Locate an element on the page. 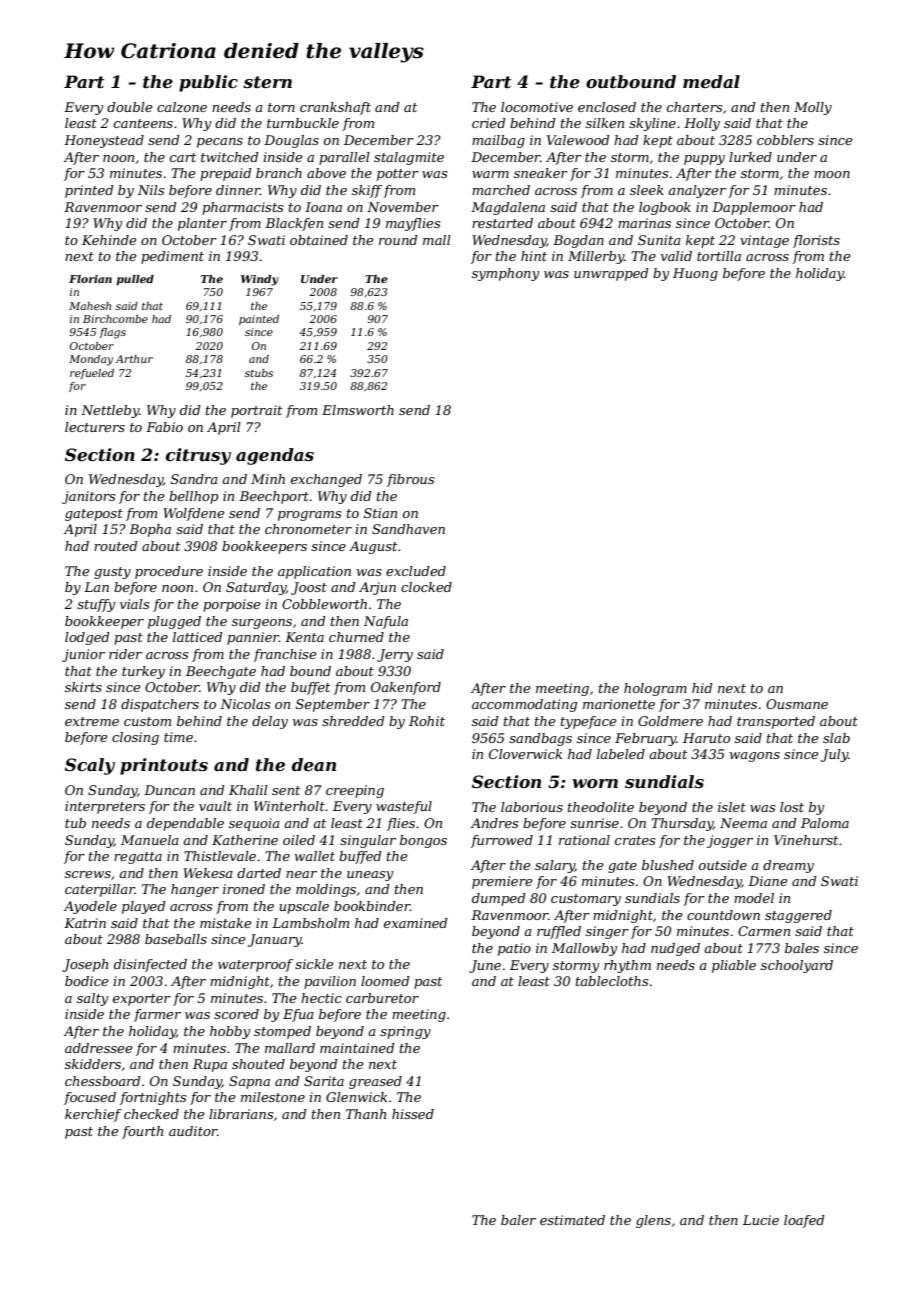 The image size is (924, 1308). carburetor is located at coordinates (382, 998).
